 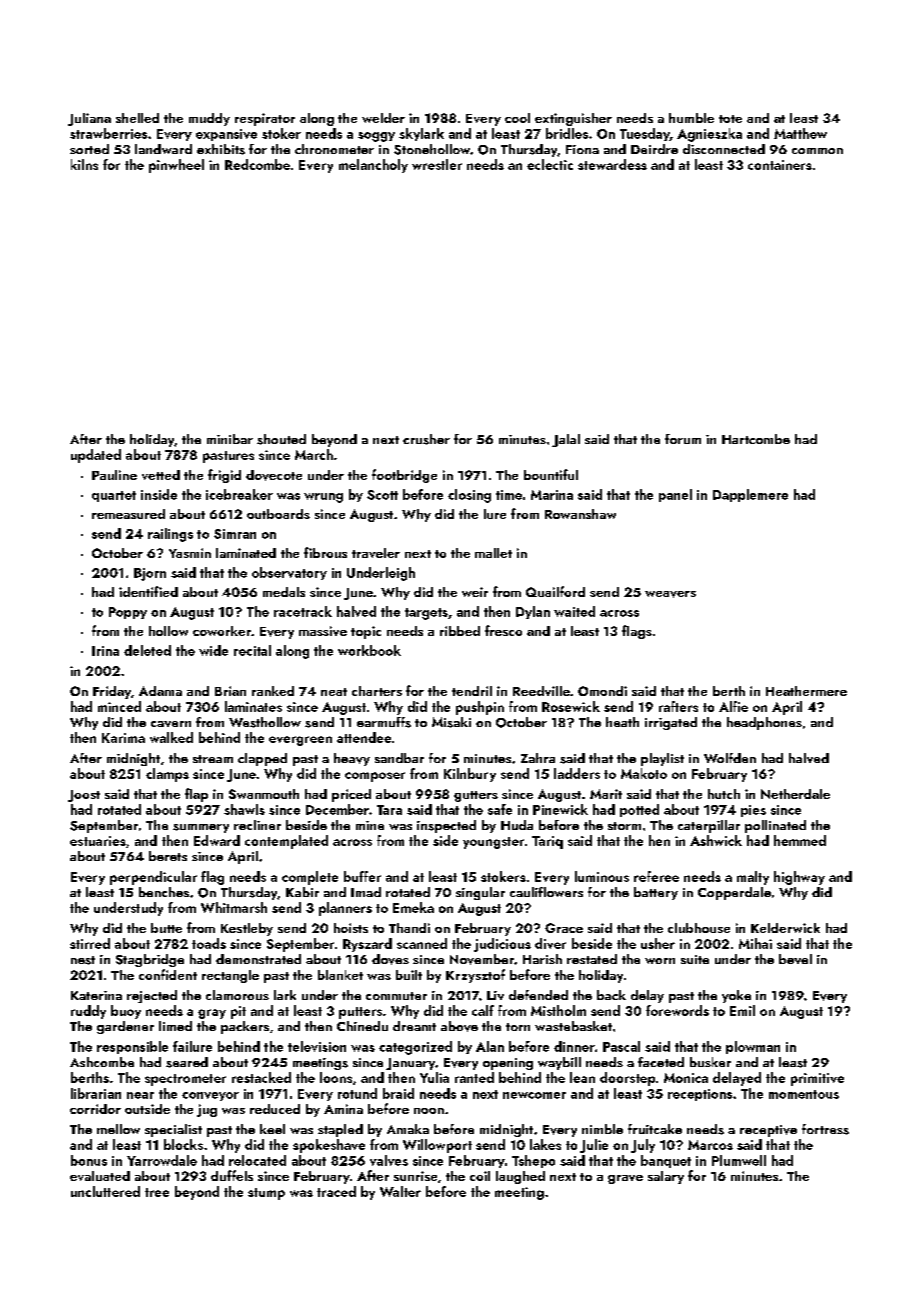 What do you see at coordinates (666, 1177) in the screenshot?
I see `salary` at bounding box center [666, 1177].
